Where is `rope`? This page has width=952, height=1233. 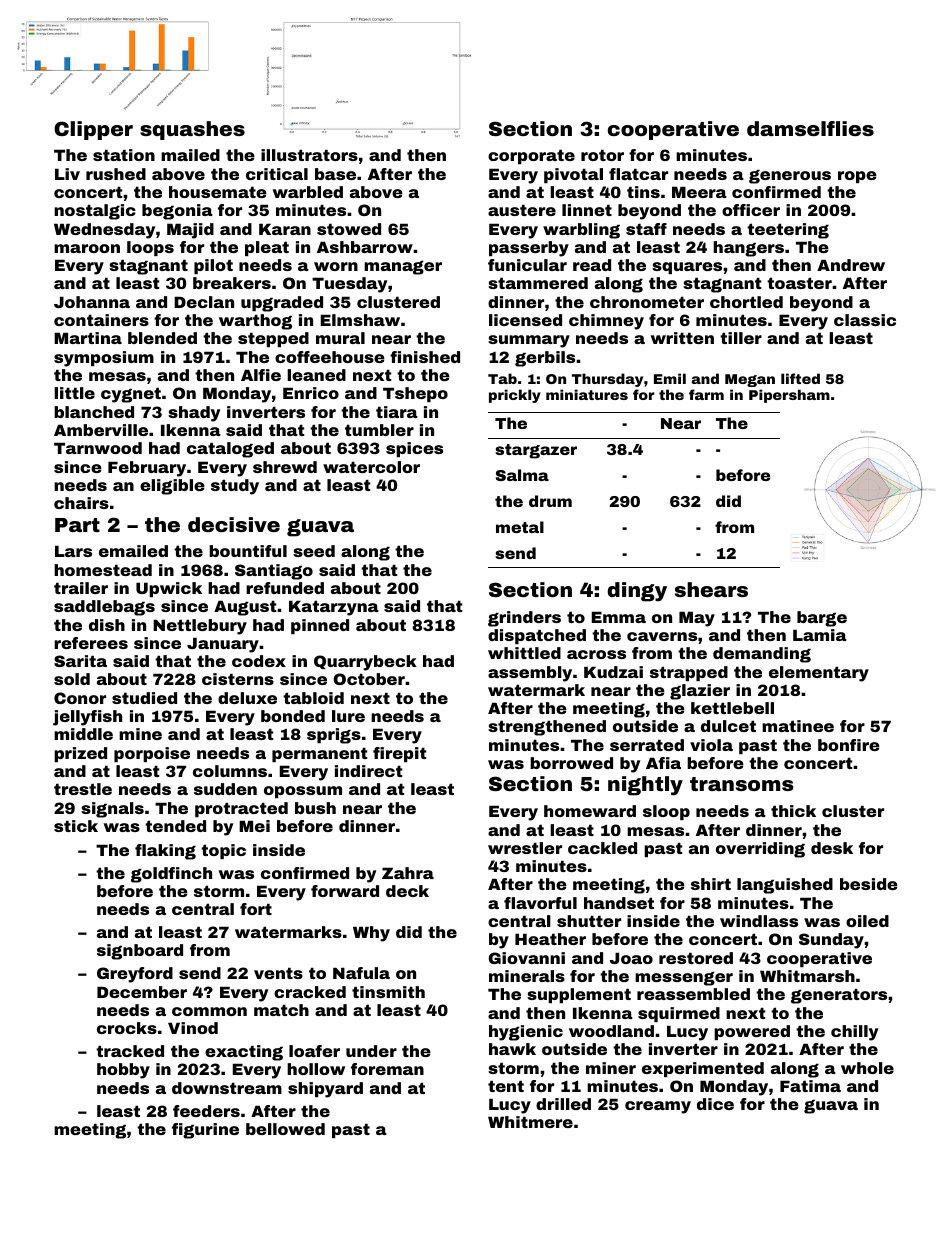
rope is located at coordinates (857, 177).
